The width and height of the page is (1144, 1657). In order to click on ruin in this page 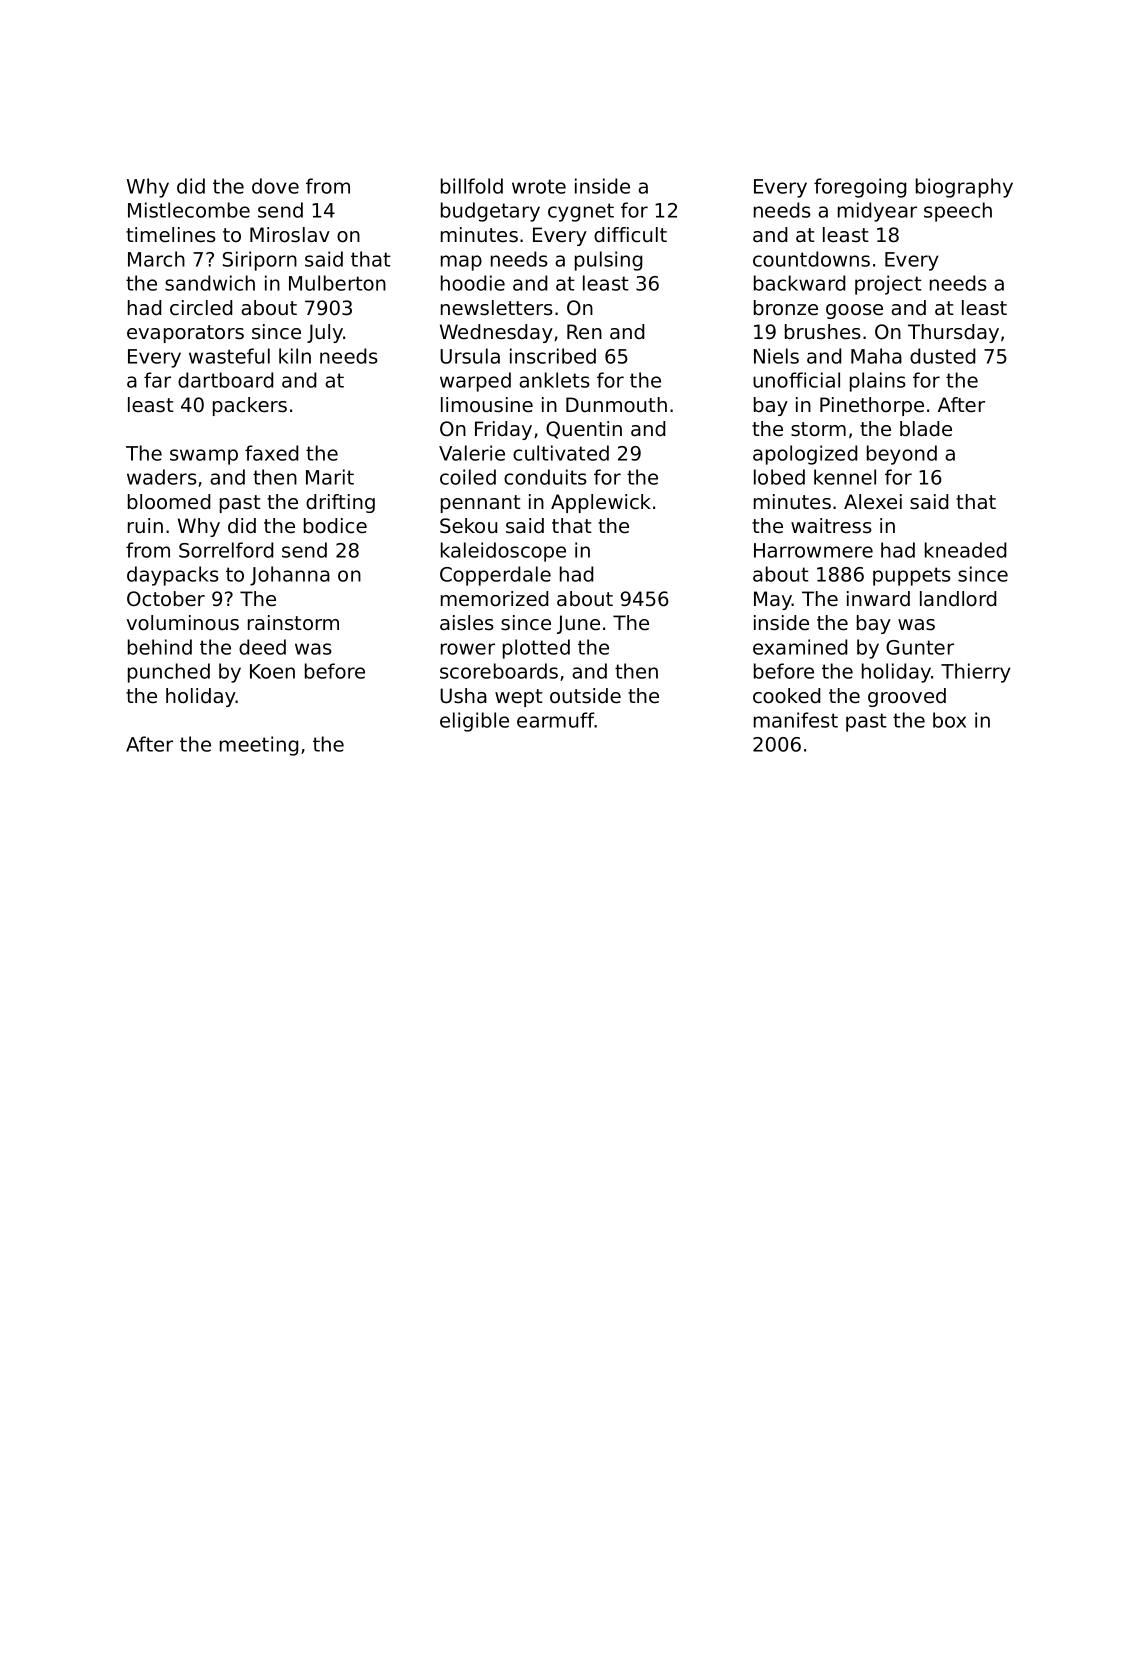, I will do `click(145, 526)`.
